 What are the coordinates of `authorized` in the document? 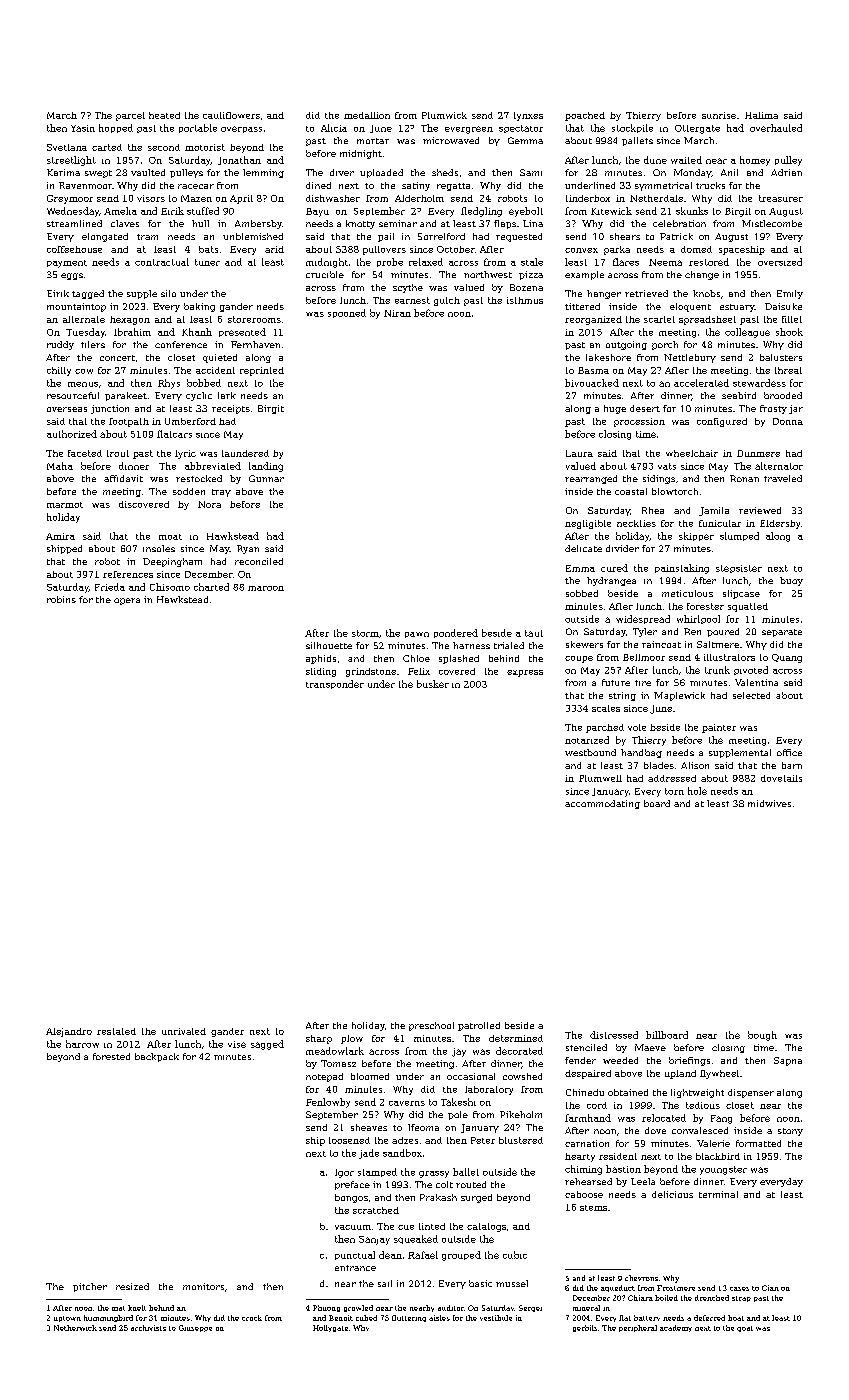 It's located at (72, 434).
